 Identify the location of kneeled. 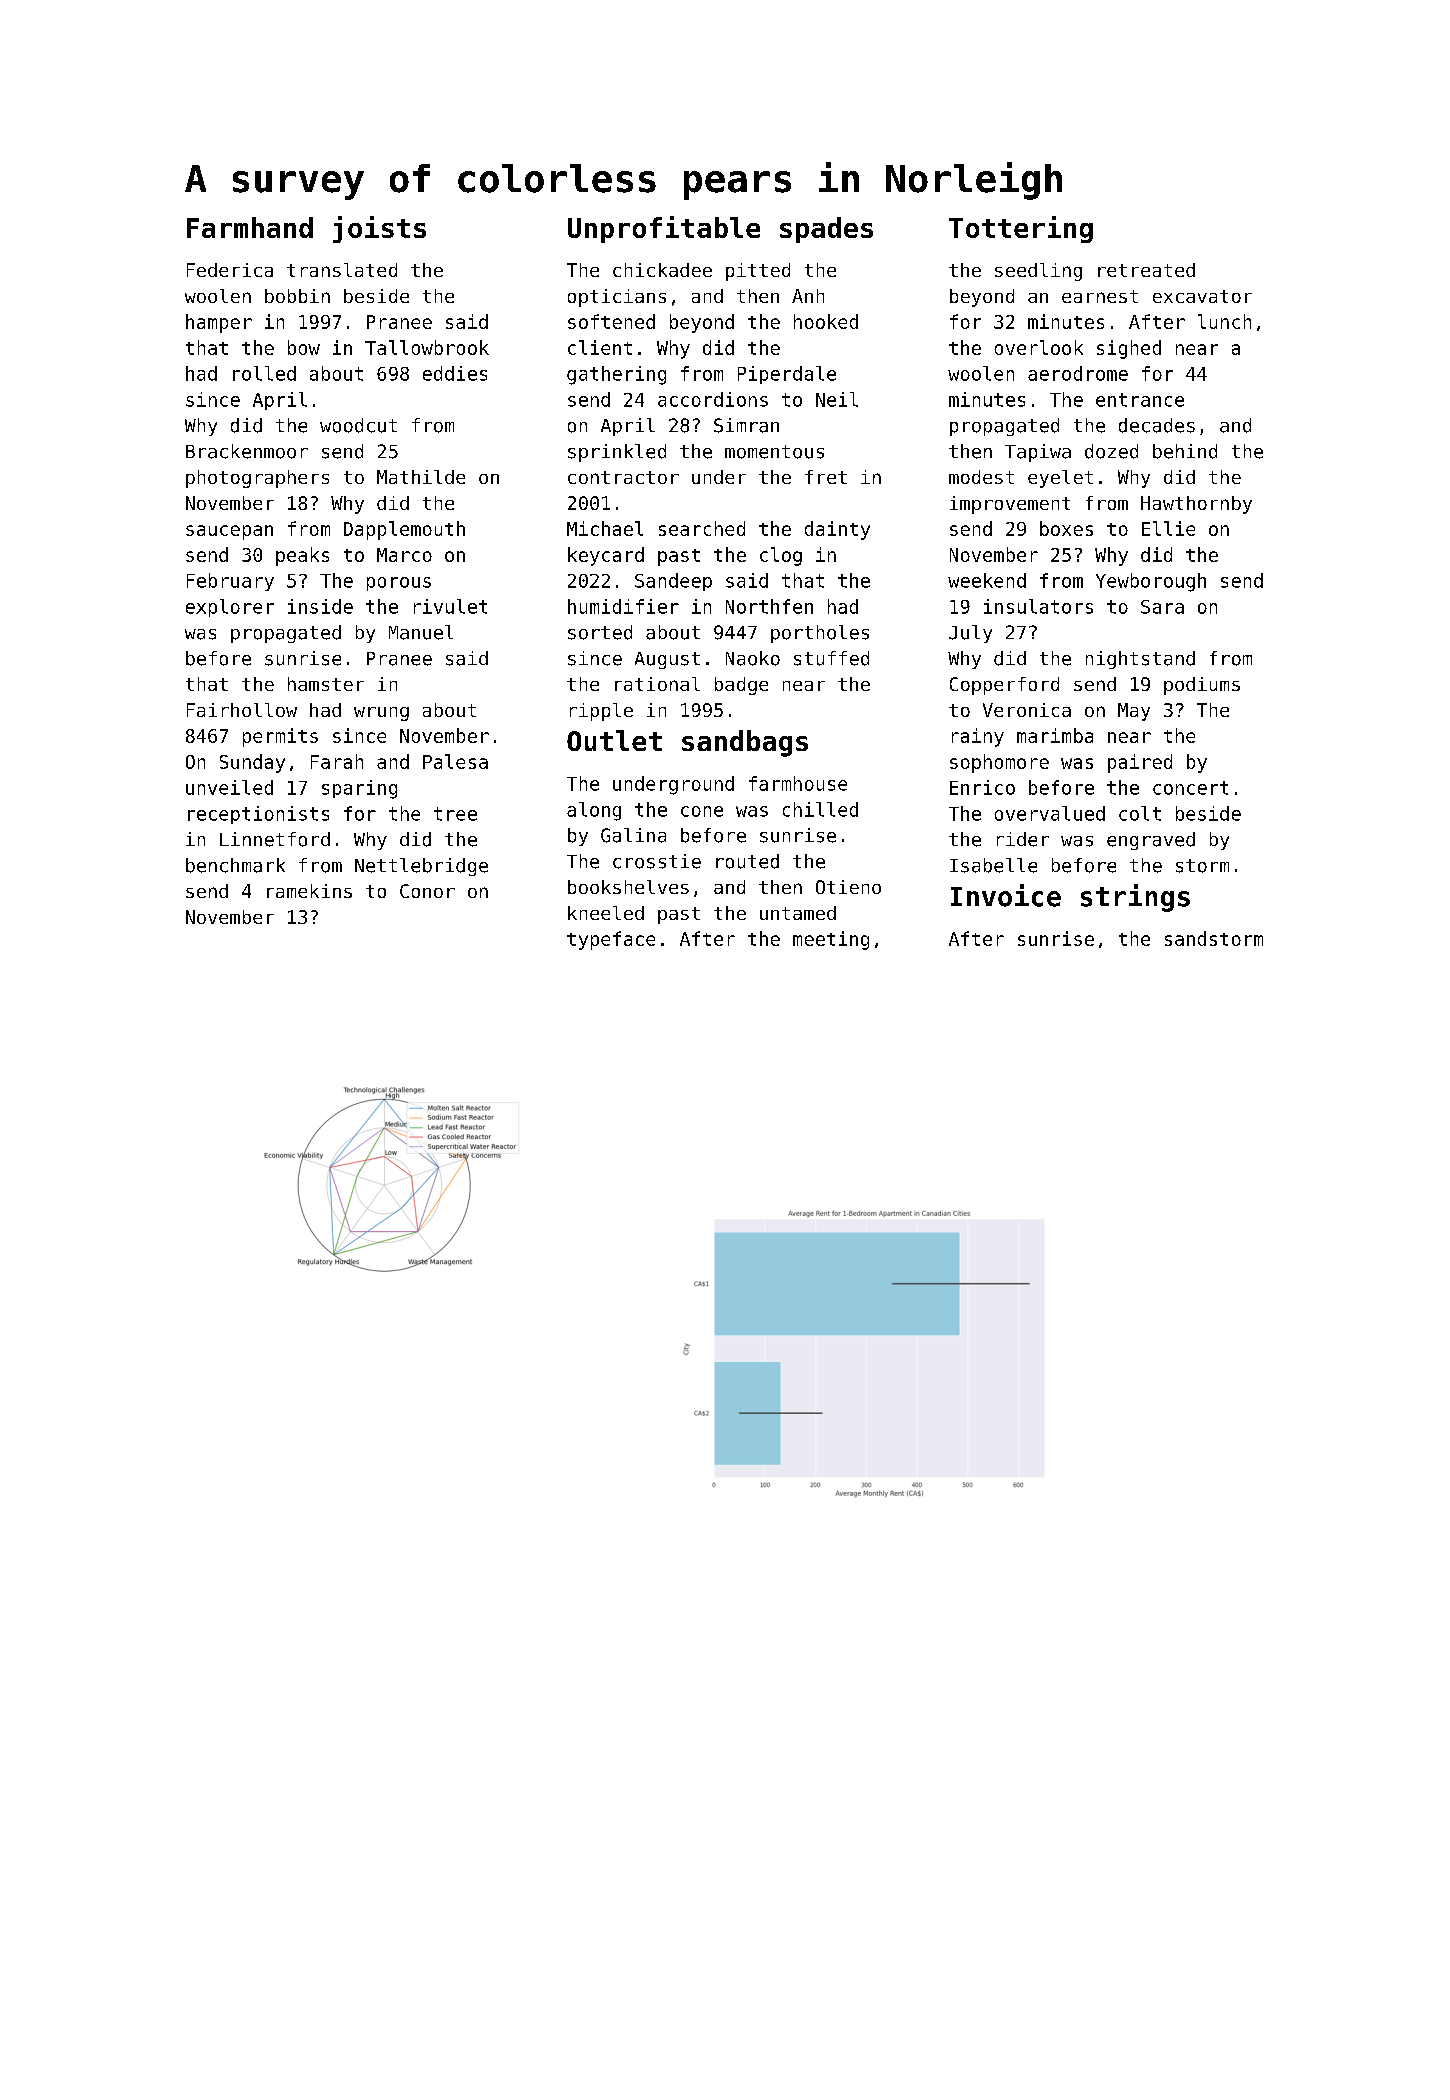
(606, 913).
